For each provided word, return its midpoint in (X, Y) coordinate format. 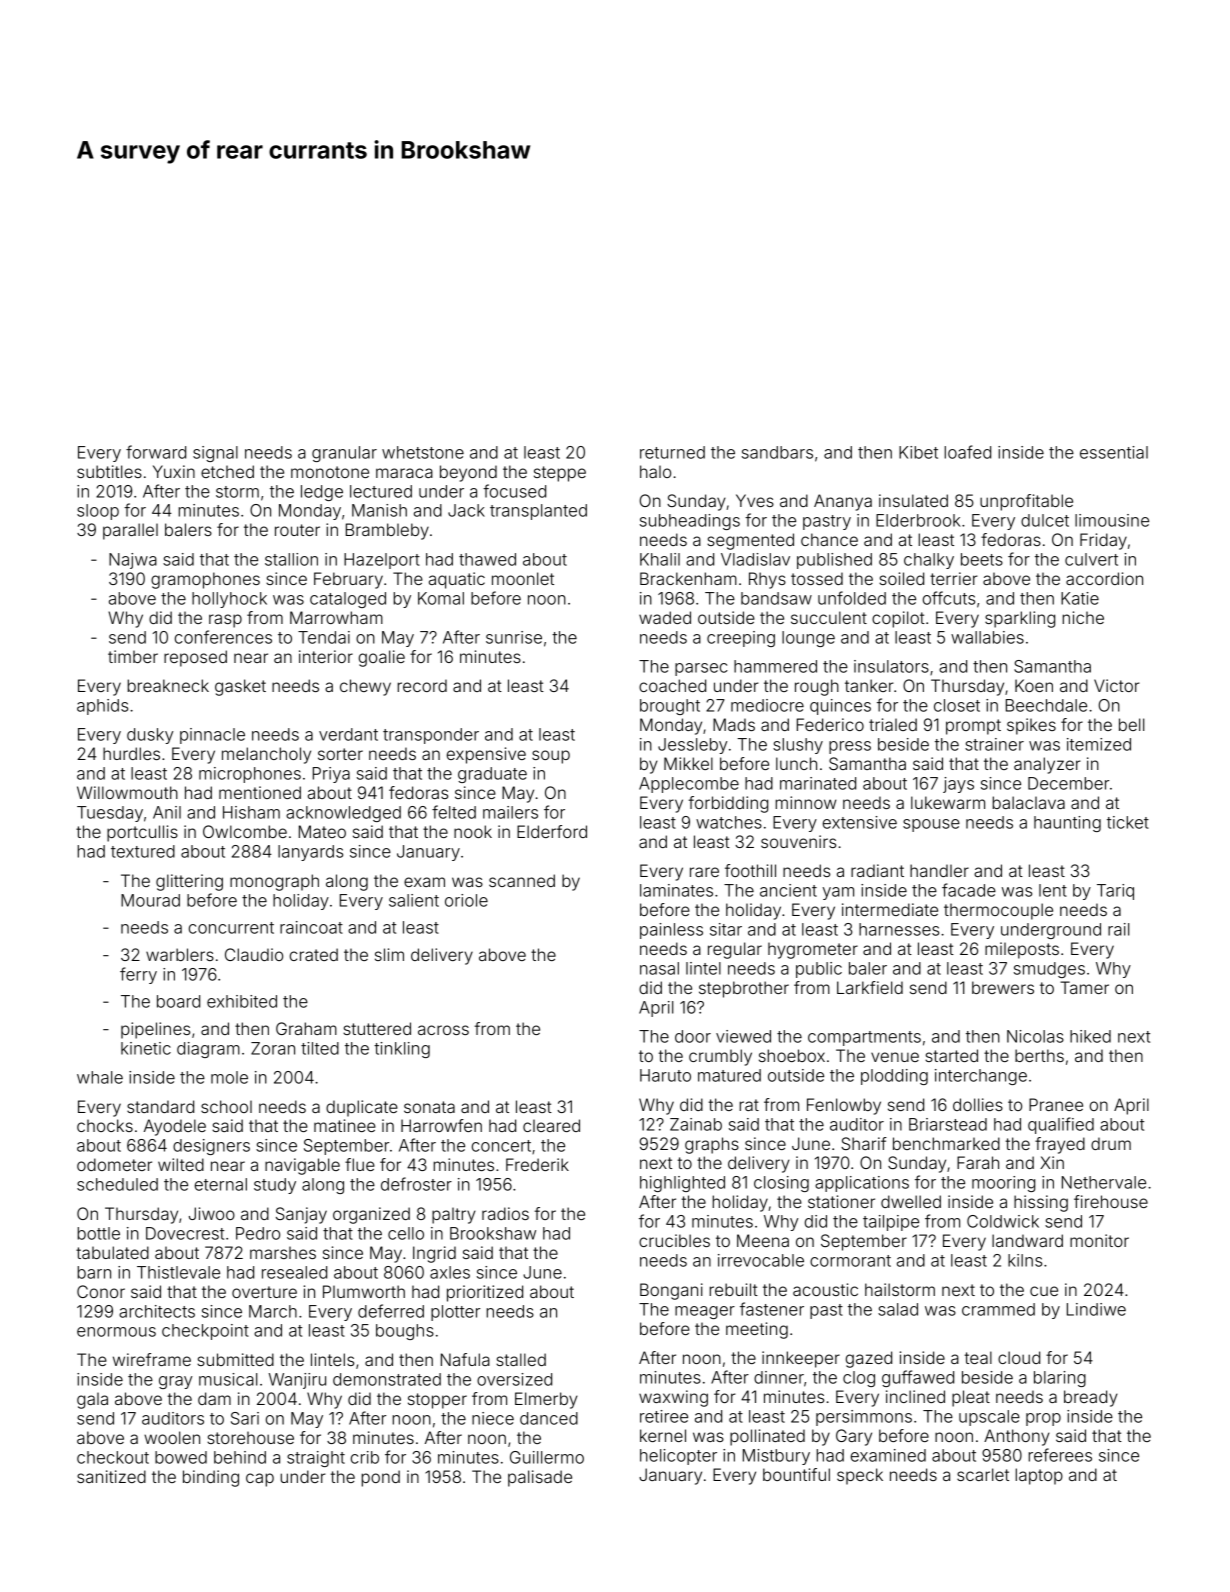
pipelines (155, 1030)
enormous (116, 1332)
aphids (102, 707)
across (443, 1030)
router (297, 530)
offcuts (949, 598)
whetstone (423, 452)
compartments (864, 1038)
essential (1114, 452)
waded (665, 617)
